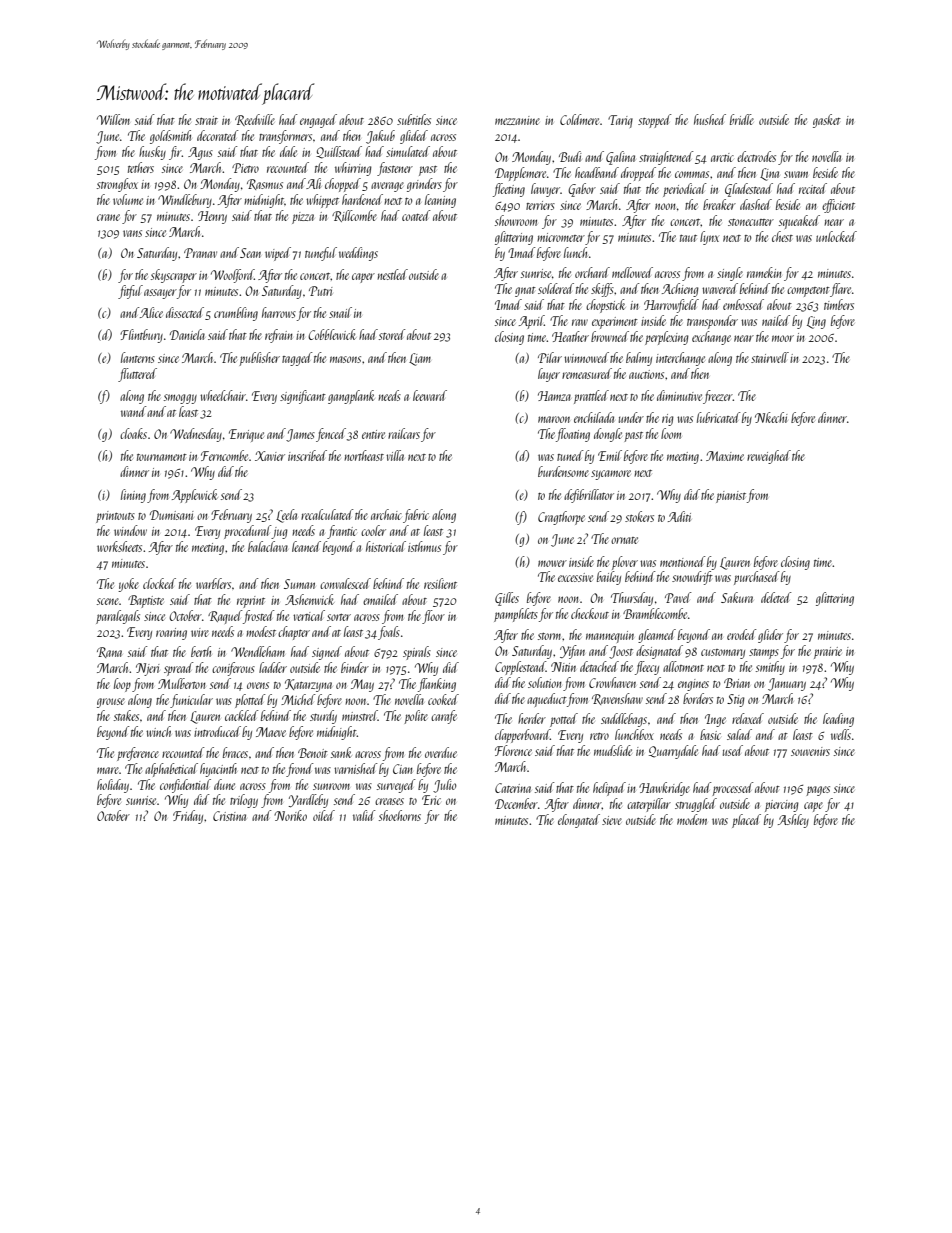  What do you see at coordinates (783, 338) in the page?
I see `moor` at bounding box center [783, 338].
